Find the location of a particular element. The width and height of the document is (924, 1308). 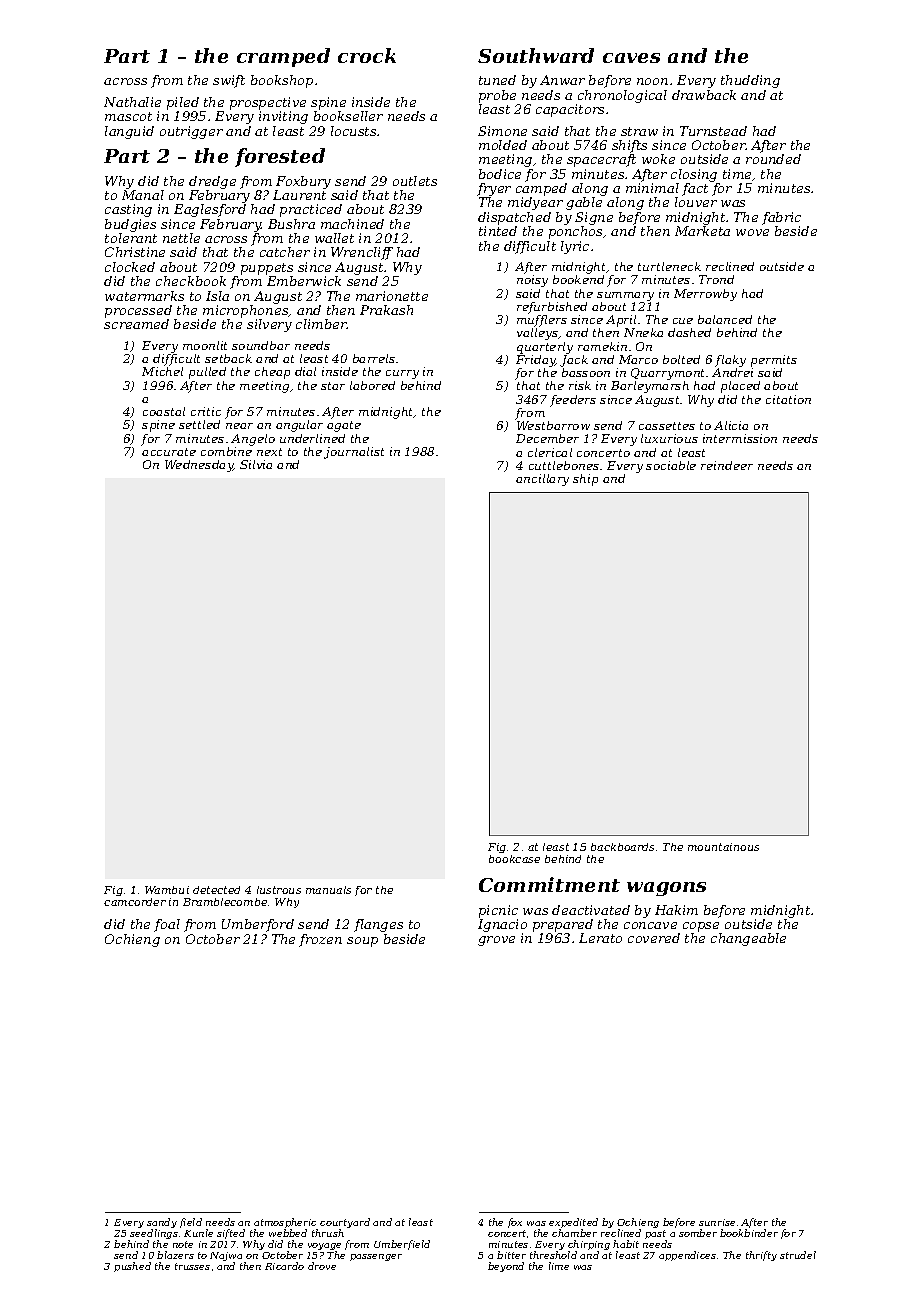

Nneka is located at coordinates (643, 332).
